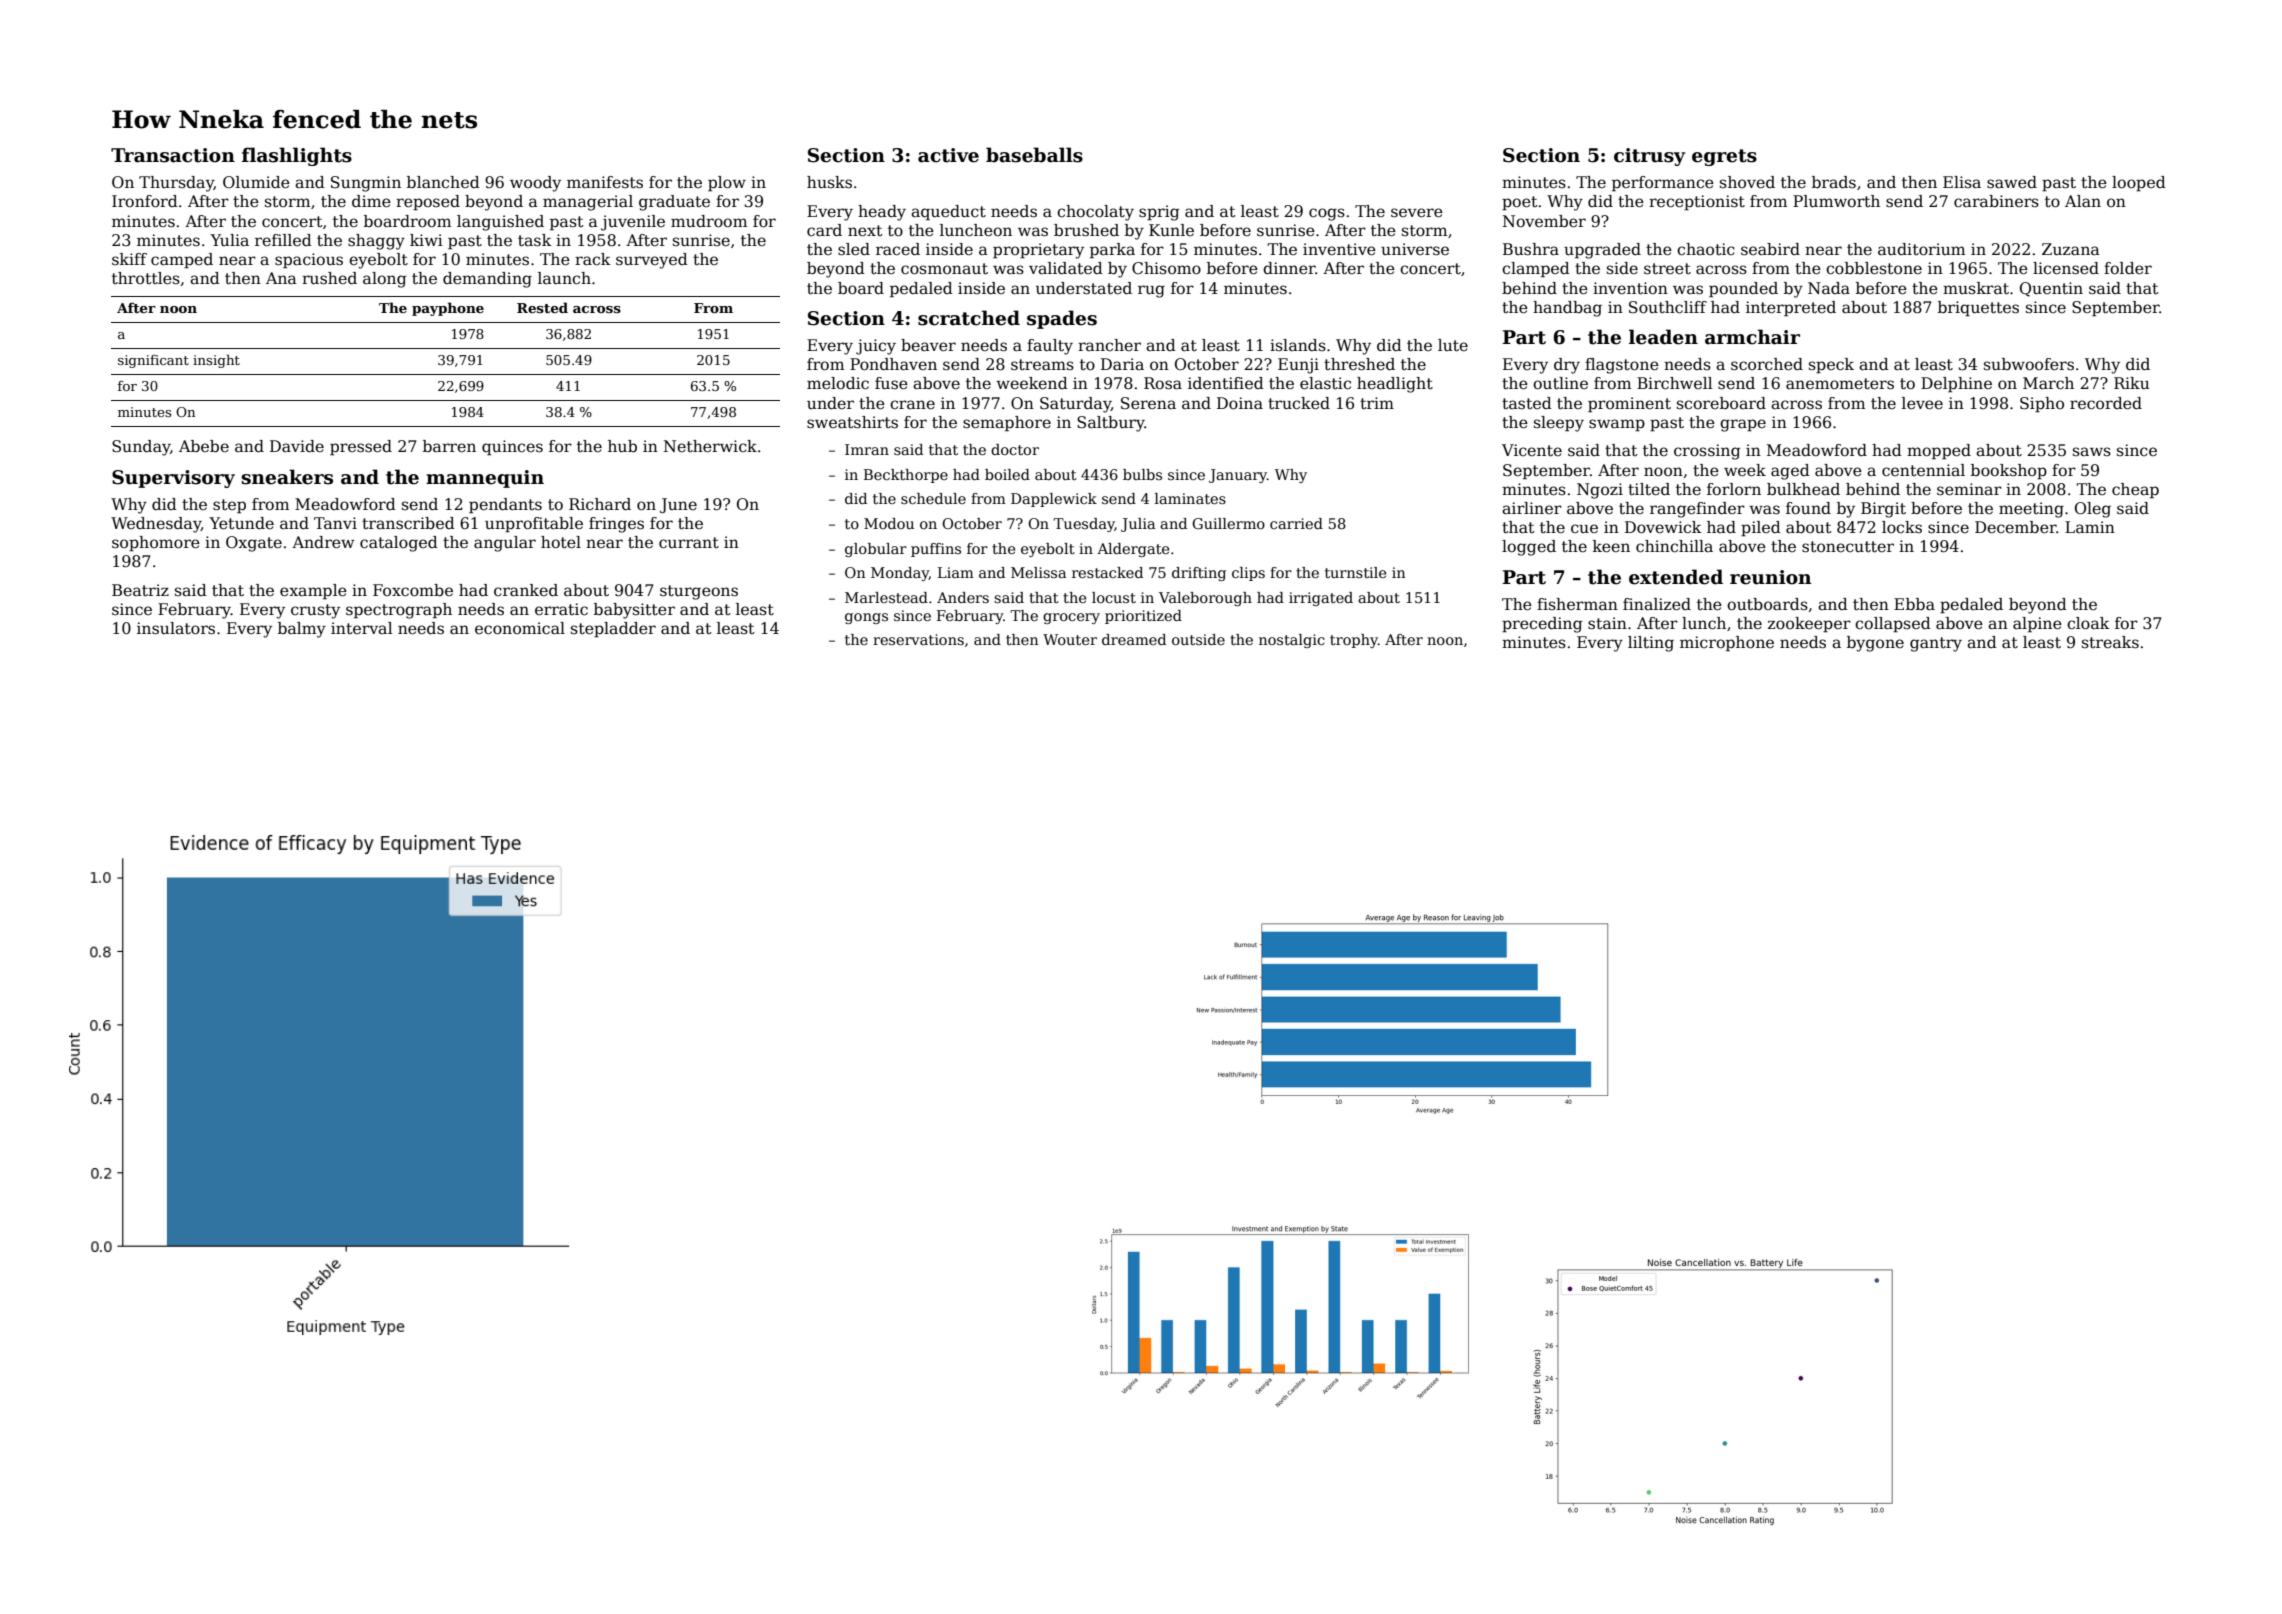 Image resolution: width=2282 pixels, height=1614 pixels. I want to click on citrusy, so click(1649, 157).
